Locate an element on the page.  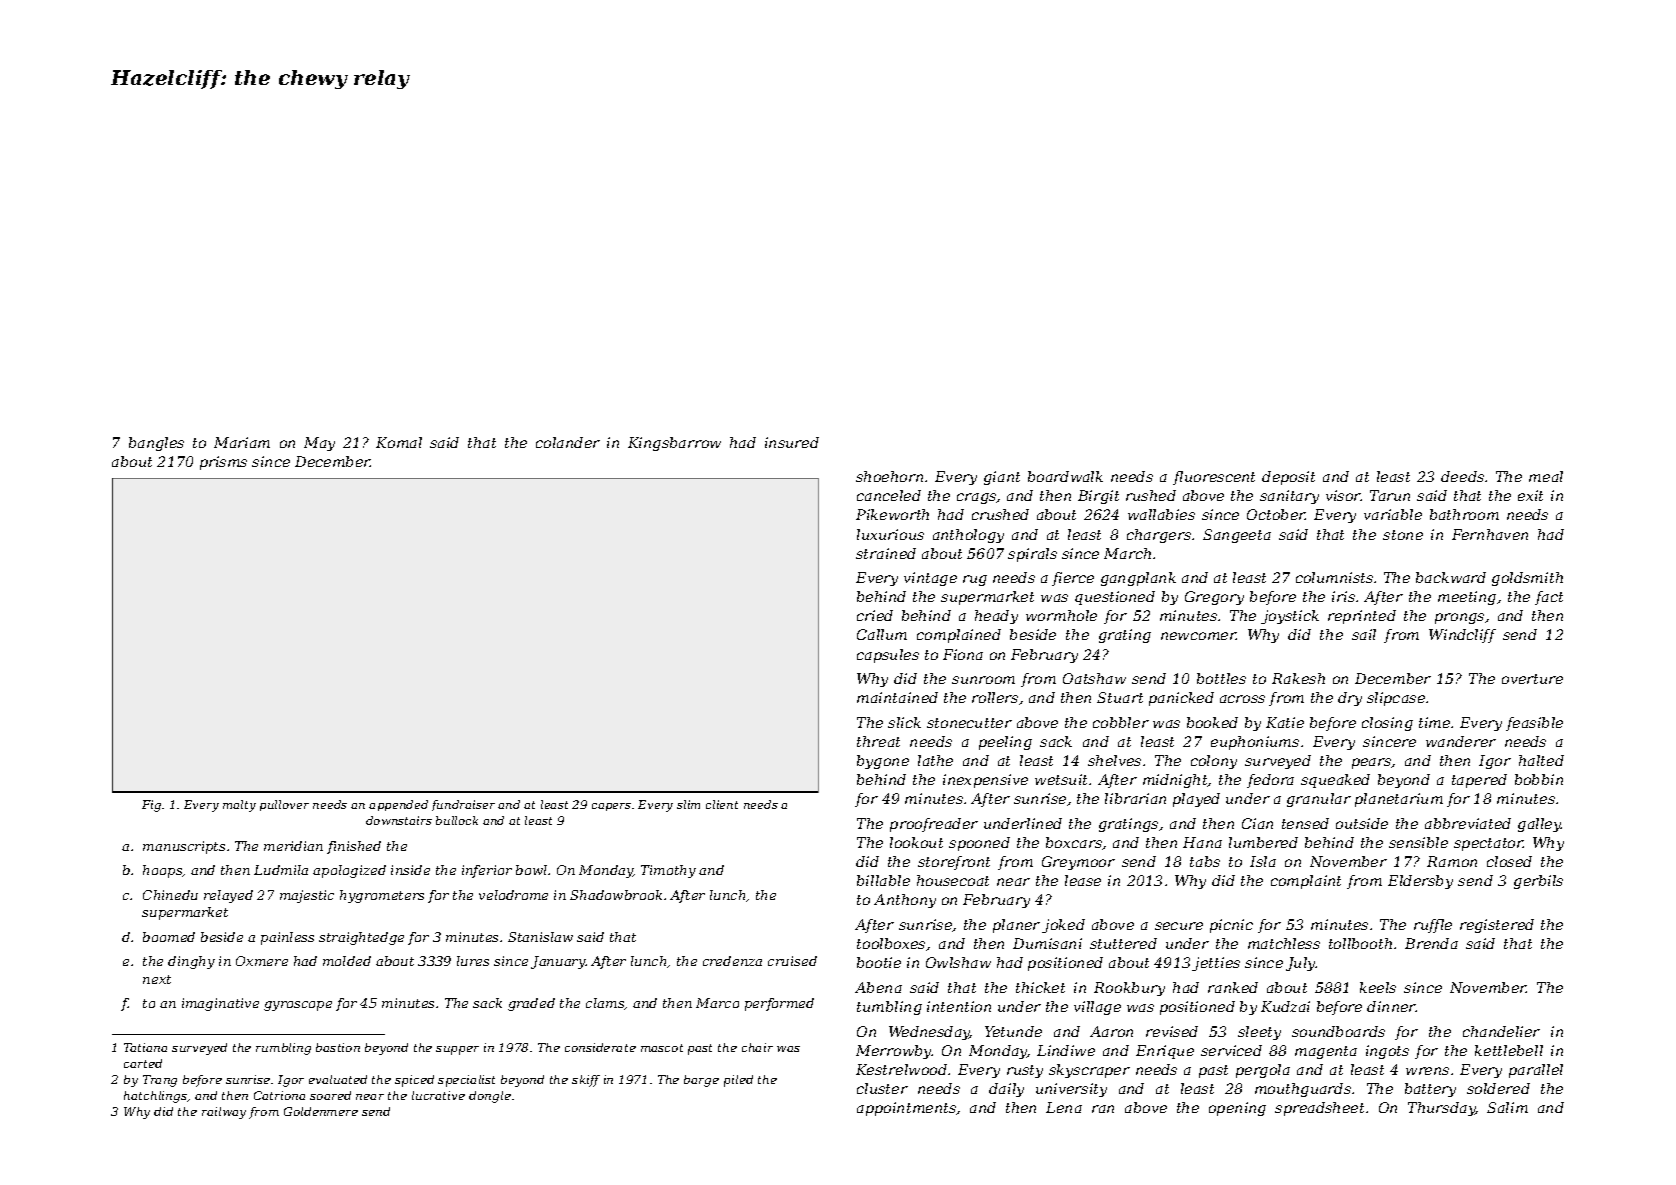
cried is located at coordinates (875, 615).
